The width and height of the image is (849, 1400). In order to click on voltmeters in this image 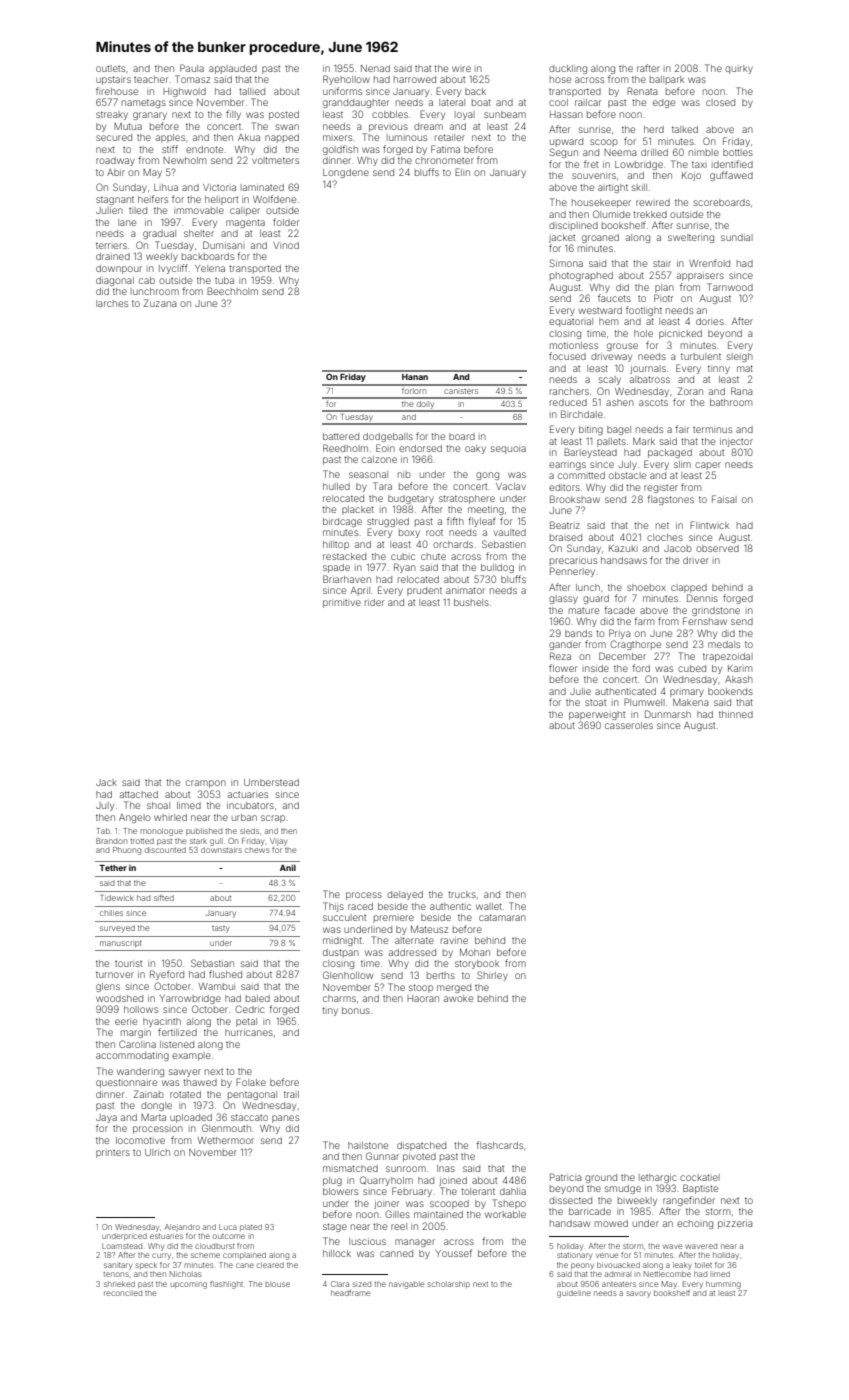, I will do `click(275, 160)`.
